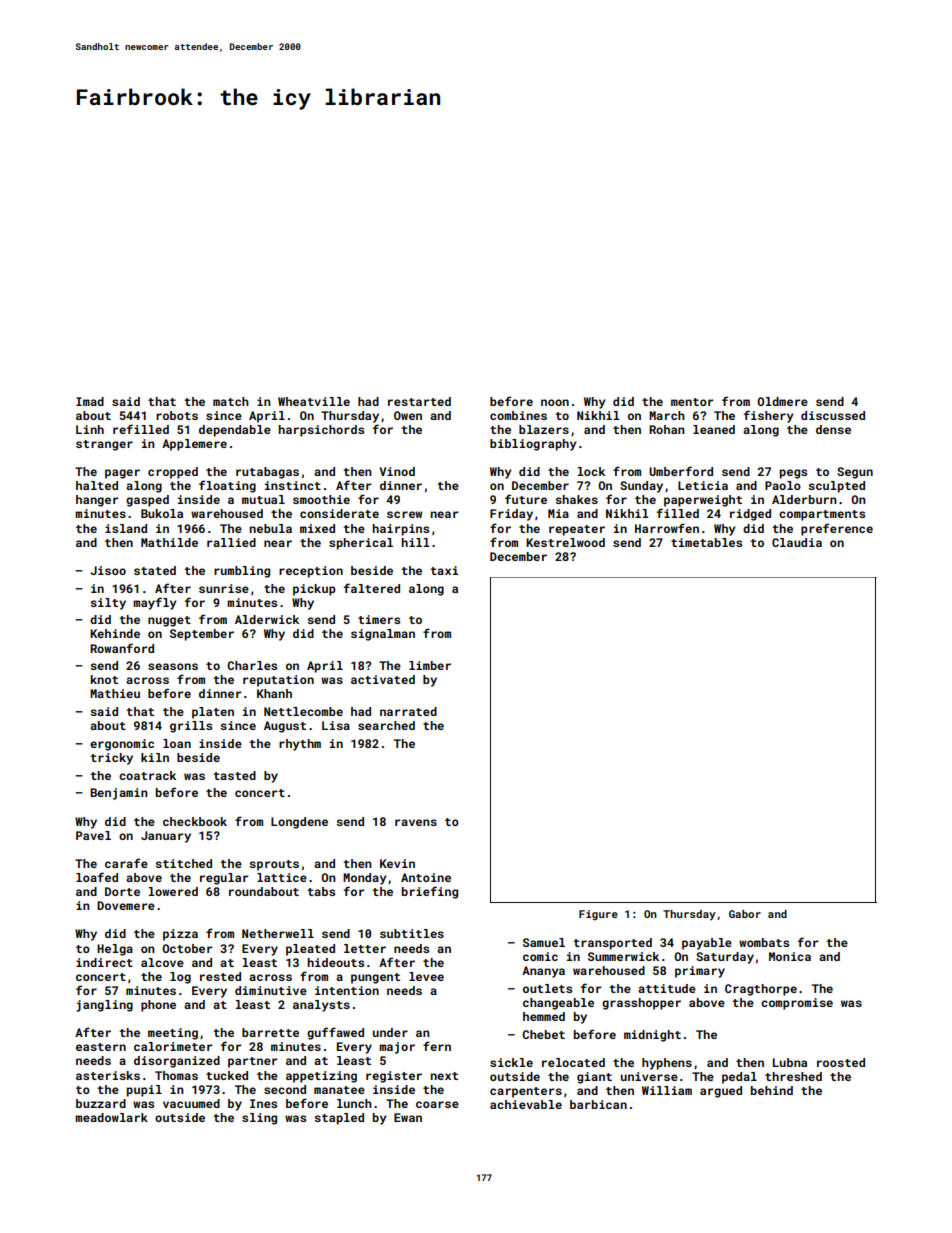 The width and height of the screenshot is (952, 1233). I want to click on narrated, so click(408, 711).
